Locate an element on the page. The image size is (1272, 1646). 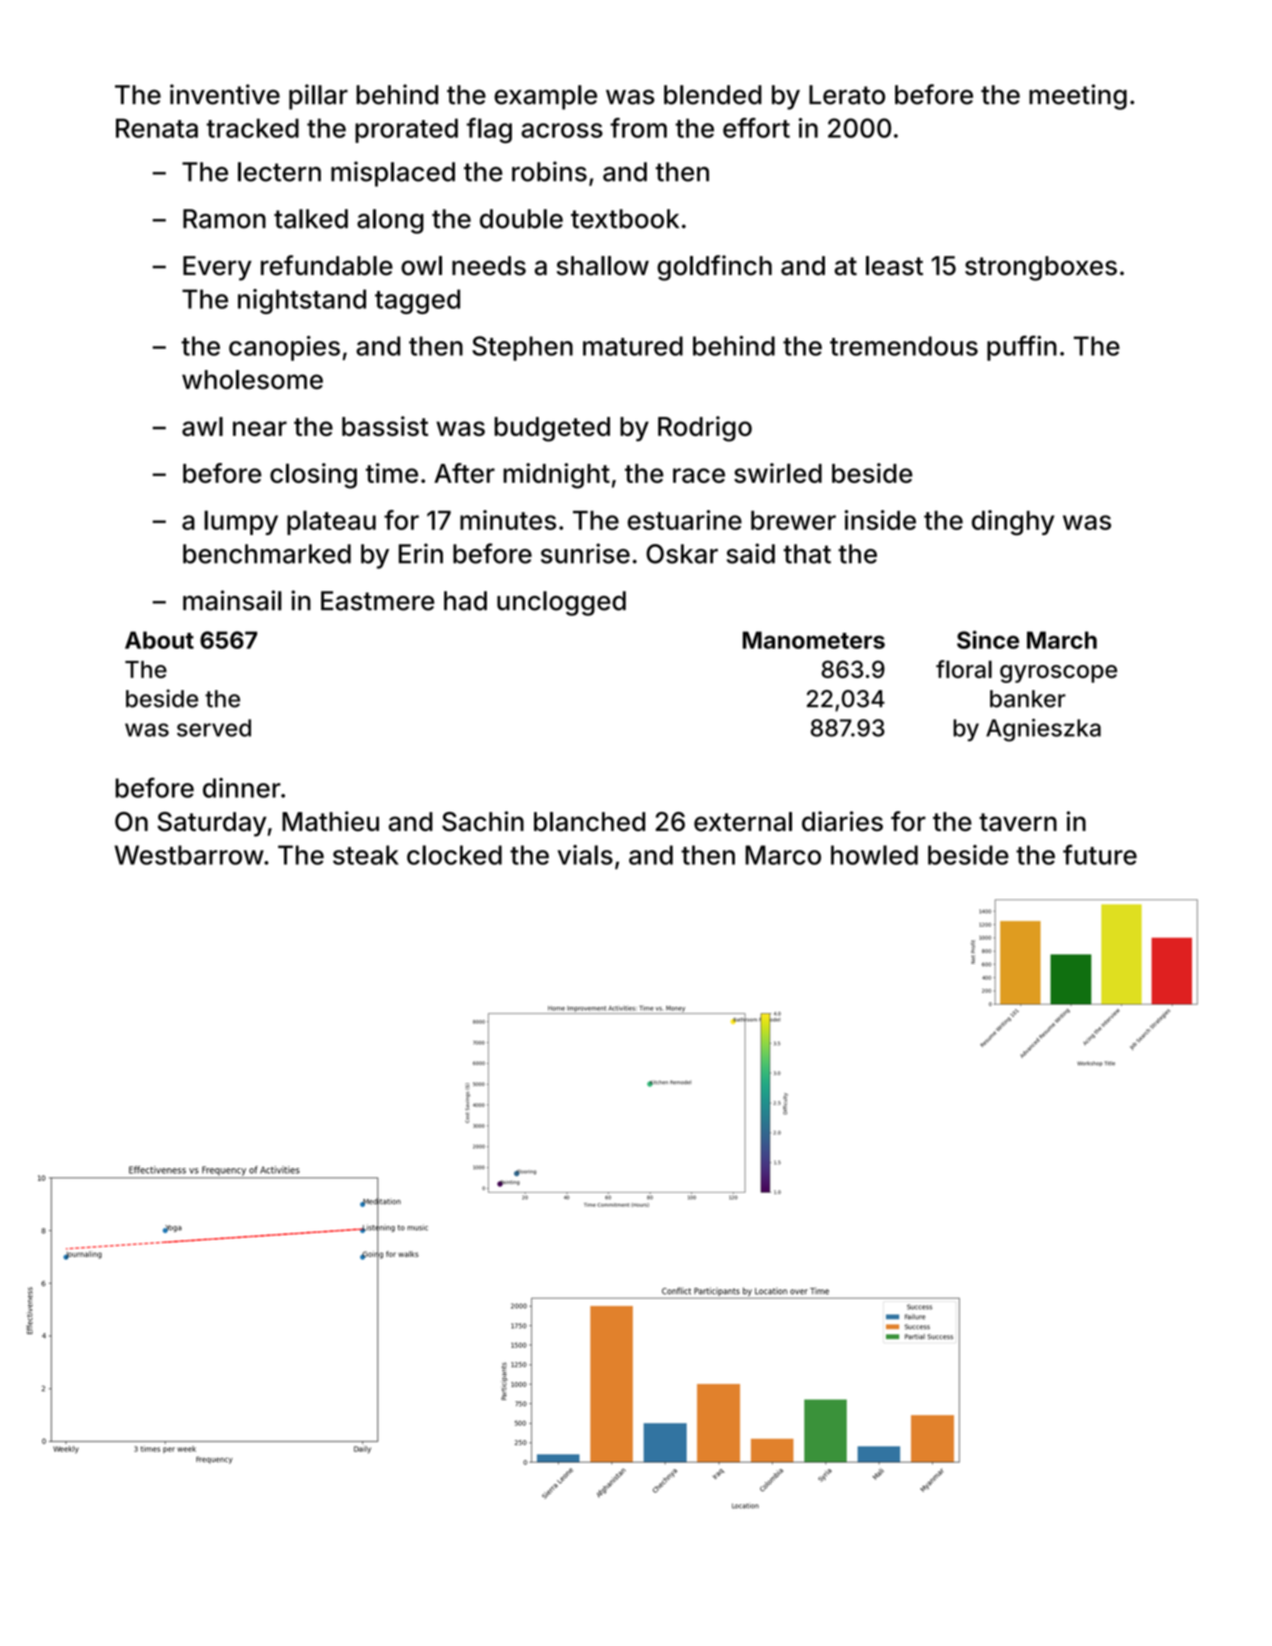
meeting is located at coordinates (1078, 97).
